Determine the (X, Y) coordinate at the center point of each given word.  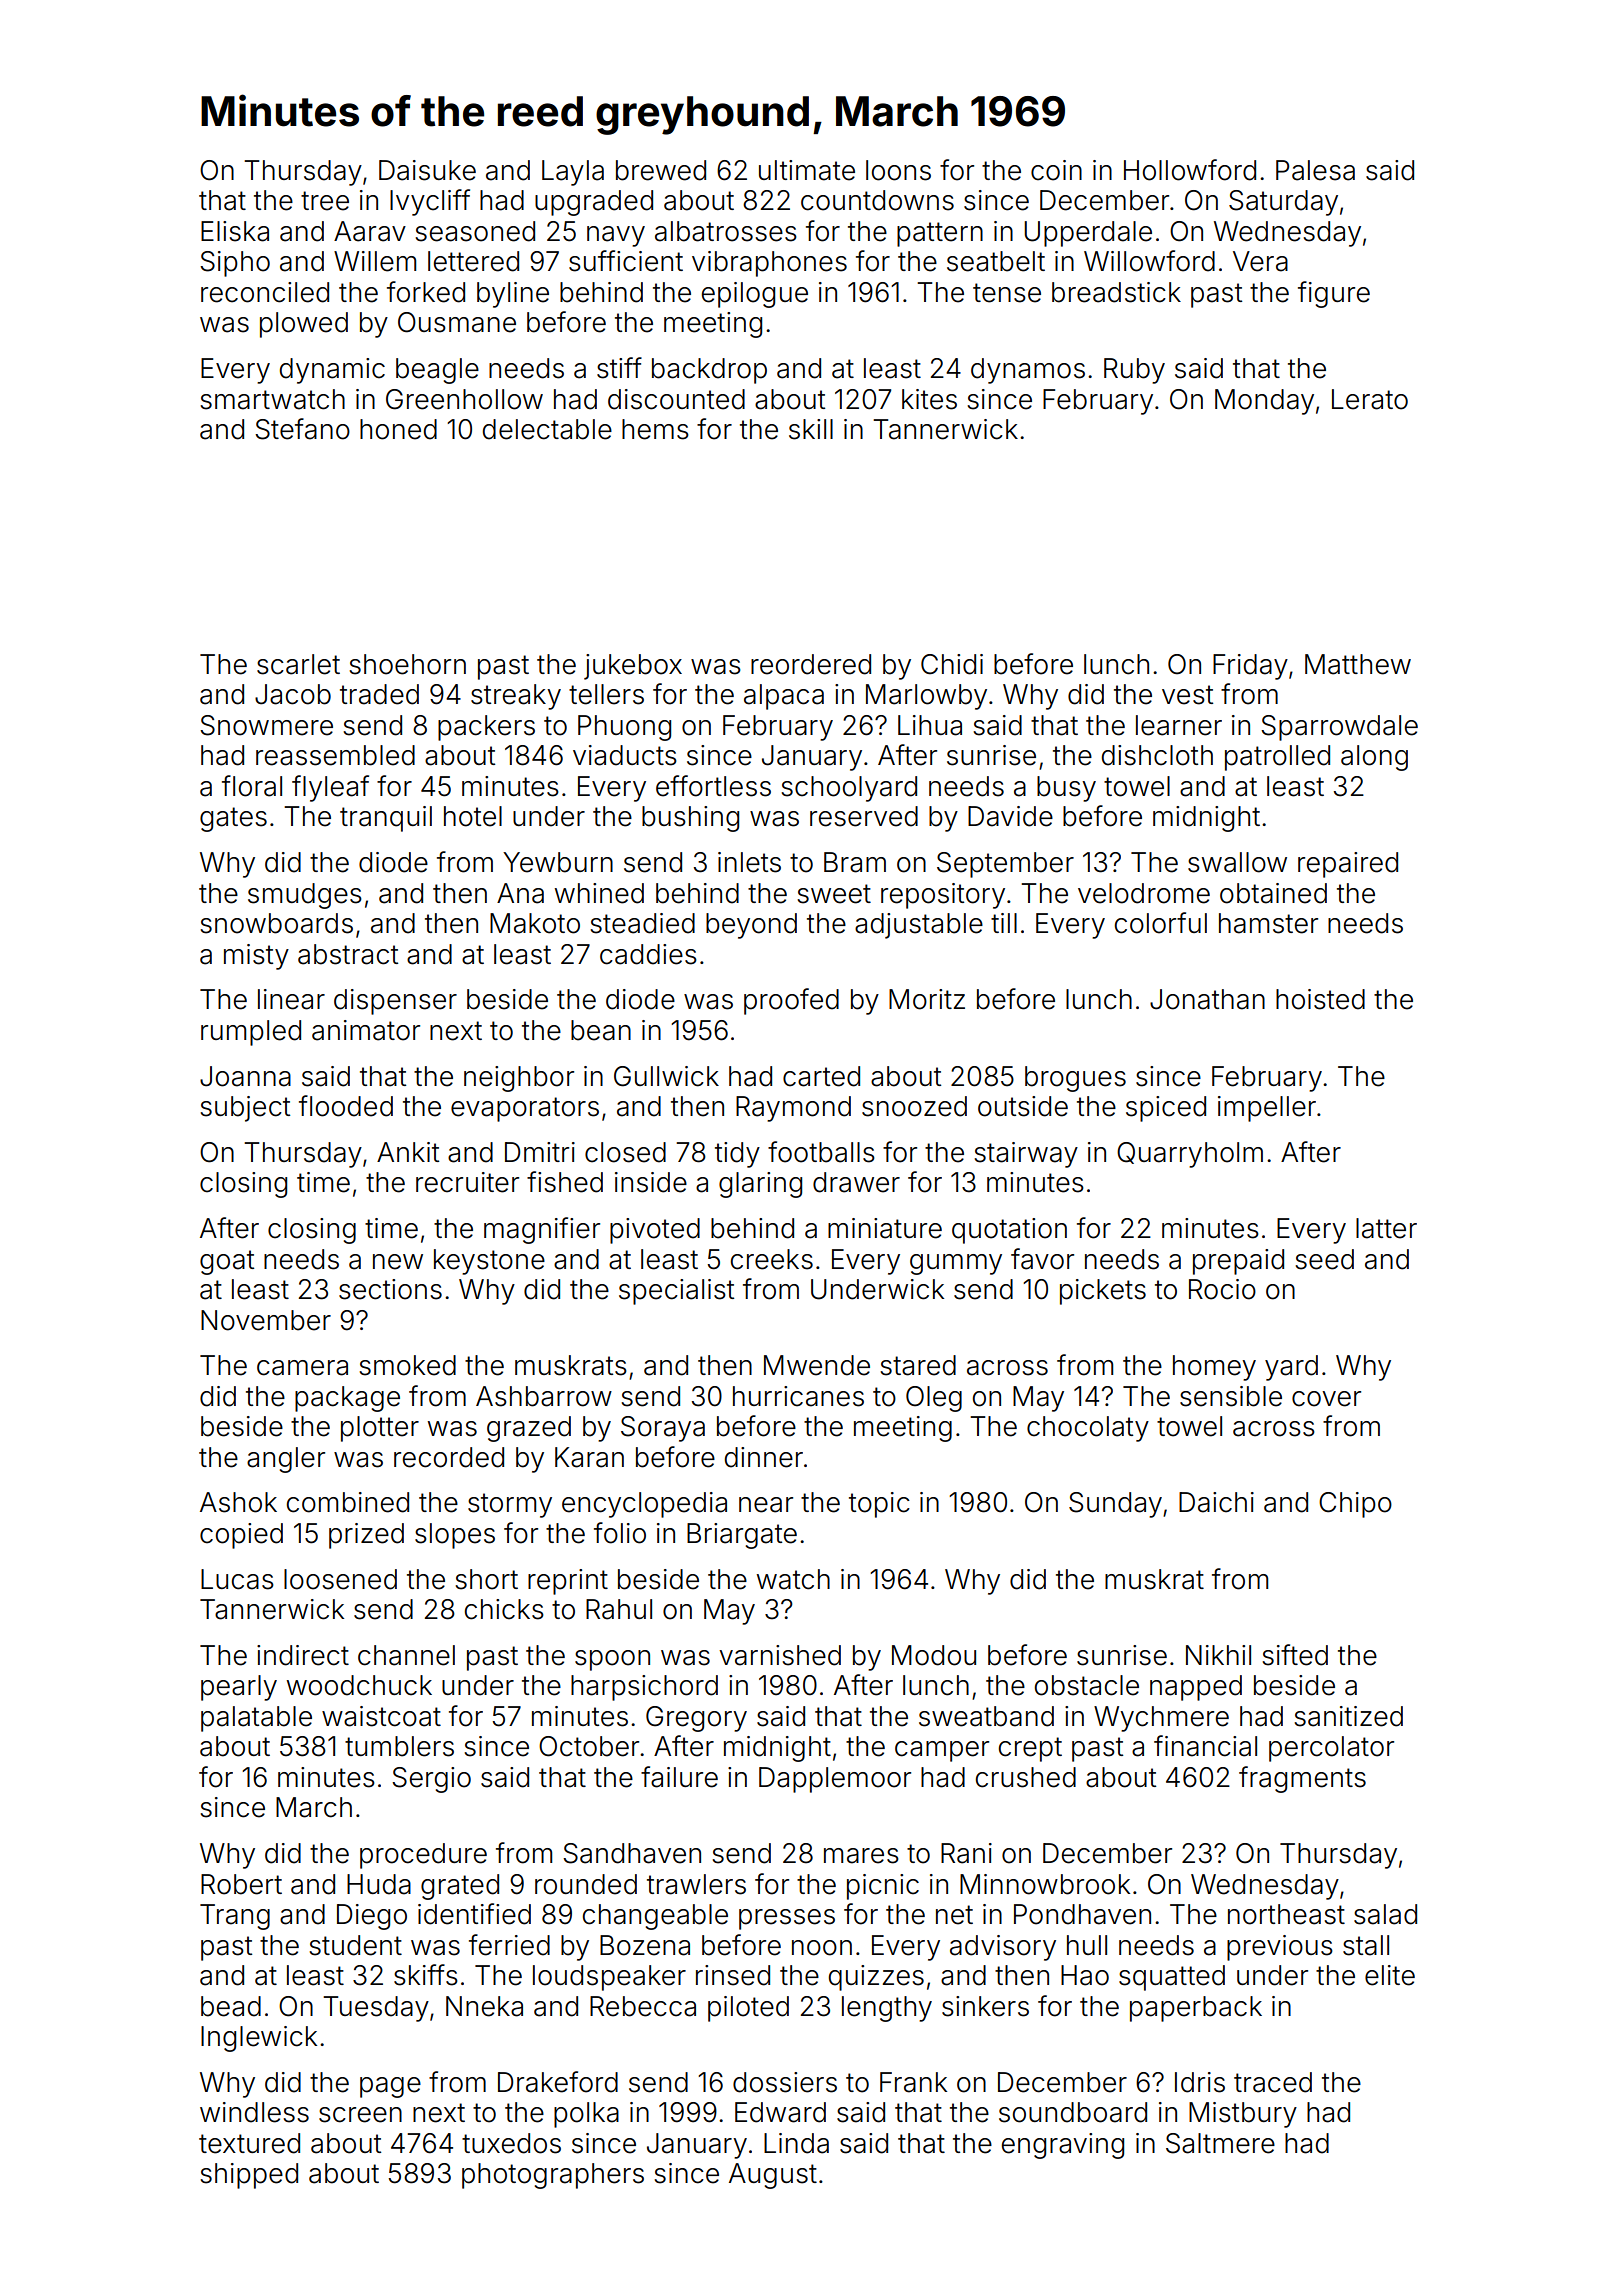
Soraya (663, 1429)
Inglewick (259, 2039)
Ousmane (457, 322)
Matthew (1358, 664)
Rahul (619, 1609)
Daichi (1216, 1502)
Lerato (1370, 399)
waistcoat (381, 1716)
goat (227, 1262)
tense (1007, 293)
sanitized (1348, 1716)
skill (811, 429)
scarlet (298, 664)
